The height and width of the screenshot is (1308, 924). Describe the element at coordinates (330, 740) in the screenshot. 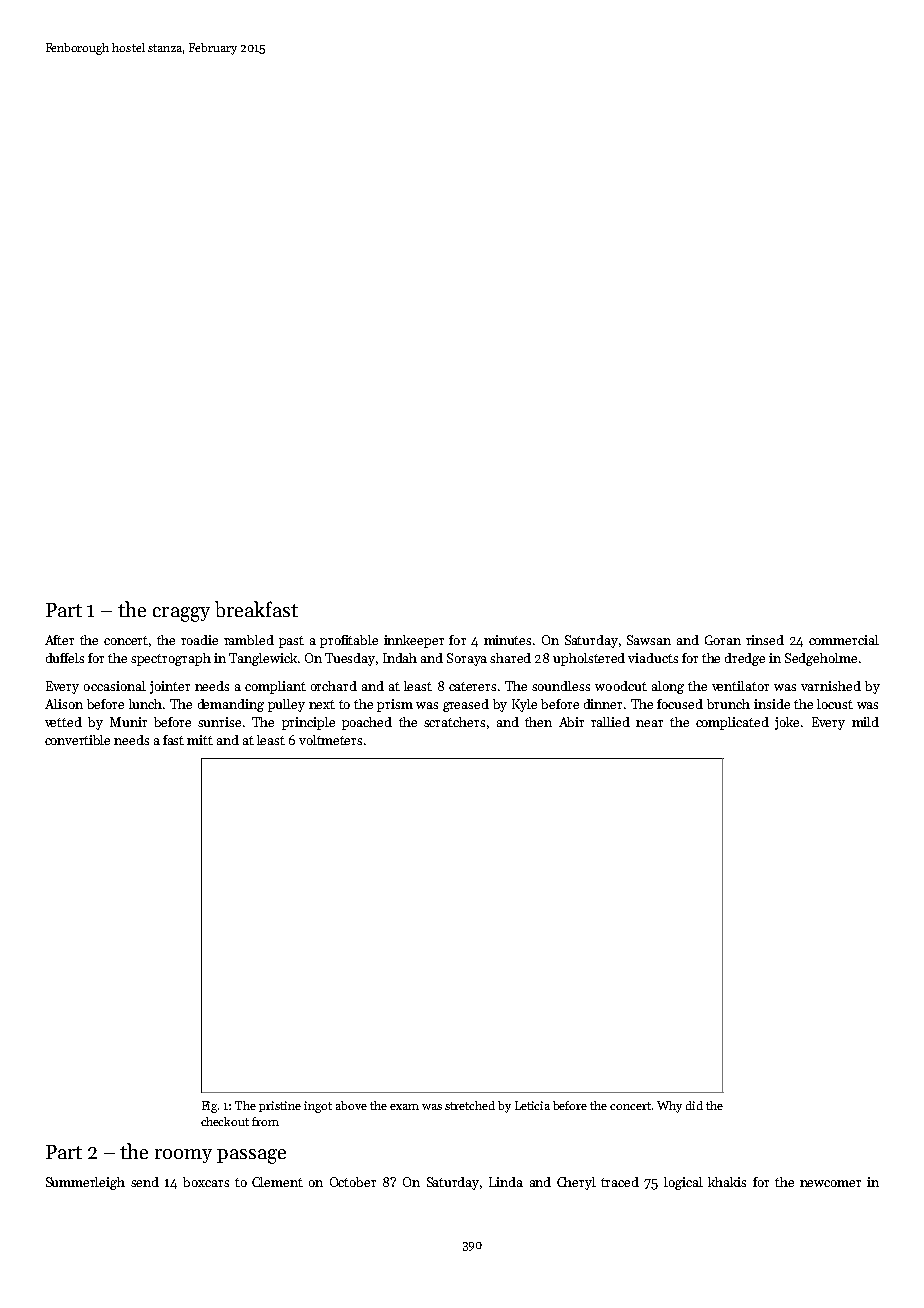

I see `voltmeters` at that location.
